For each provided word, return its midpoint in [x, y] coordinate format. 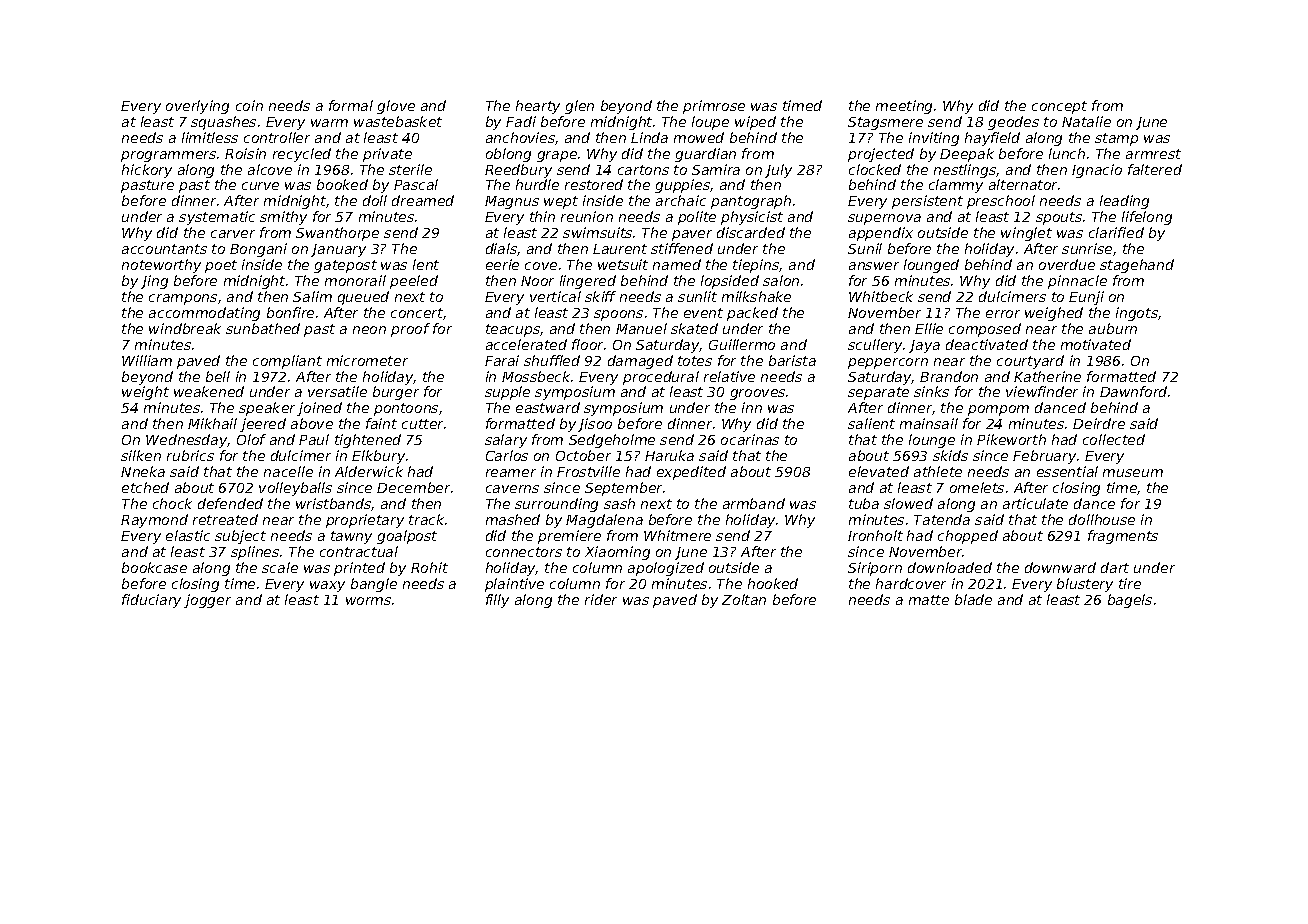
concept [1059, 107]
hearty [538, 107]
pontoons [406, 409]
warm [329, 123]
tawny [351, 537]
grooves [757, 394]
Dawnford [1133, 391]
